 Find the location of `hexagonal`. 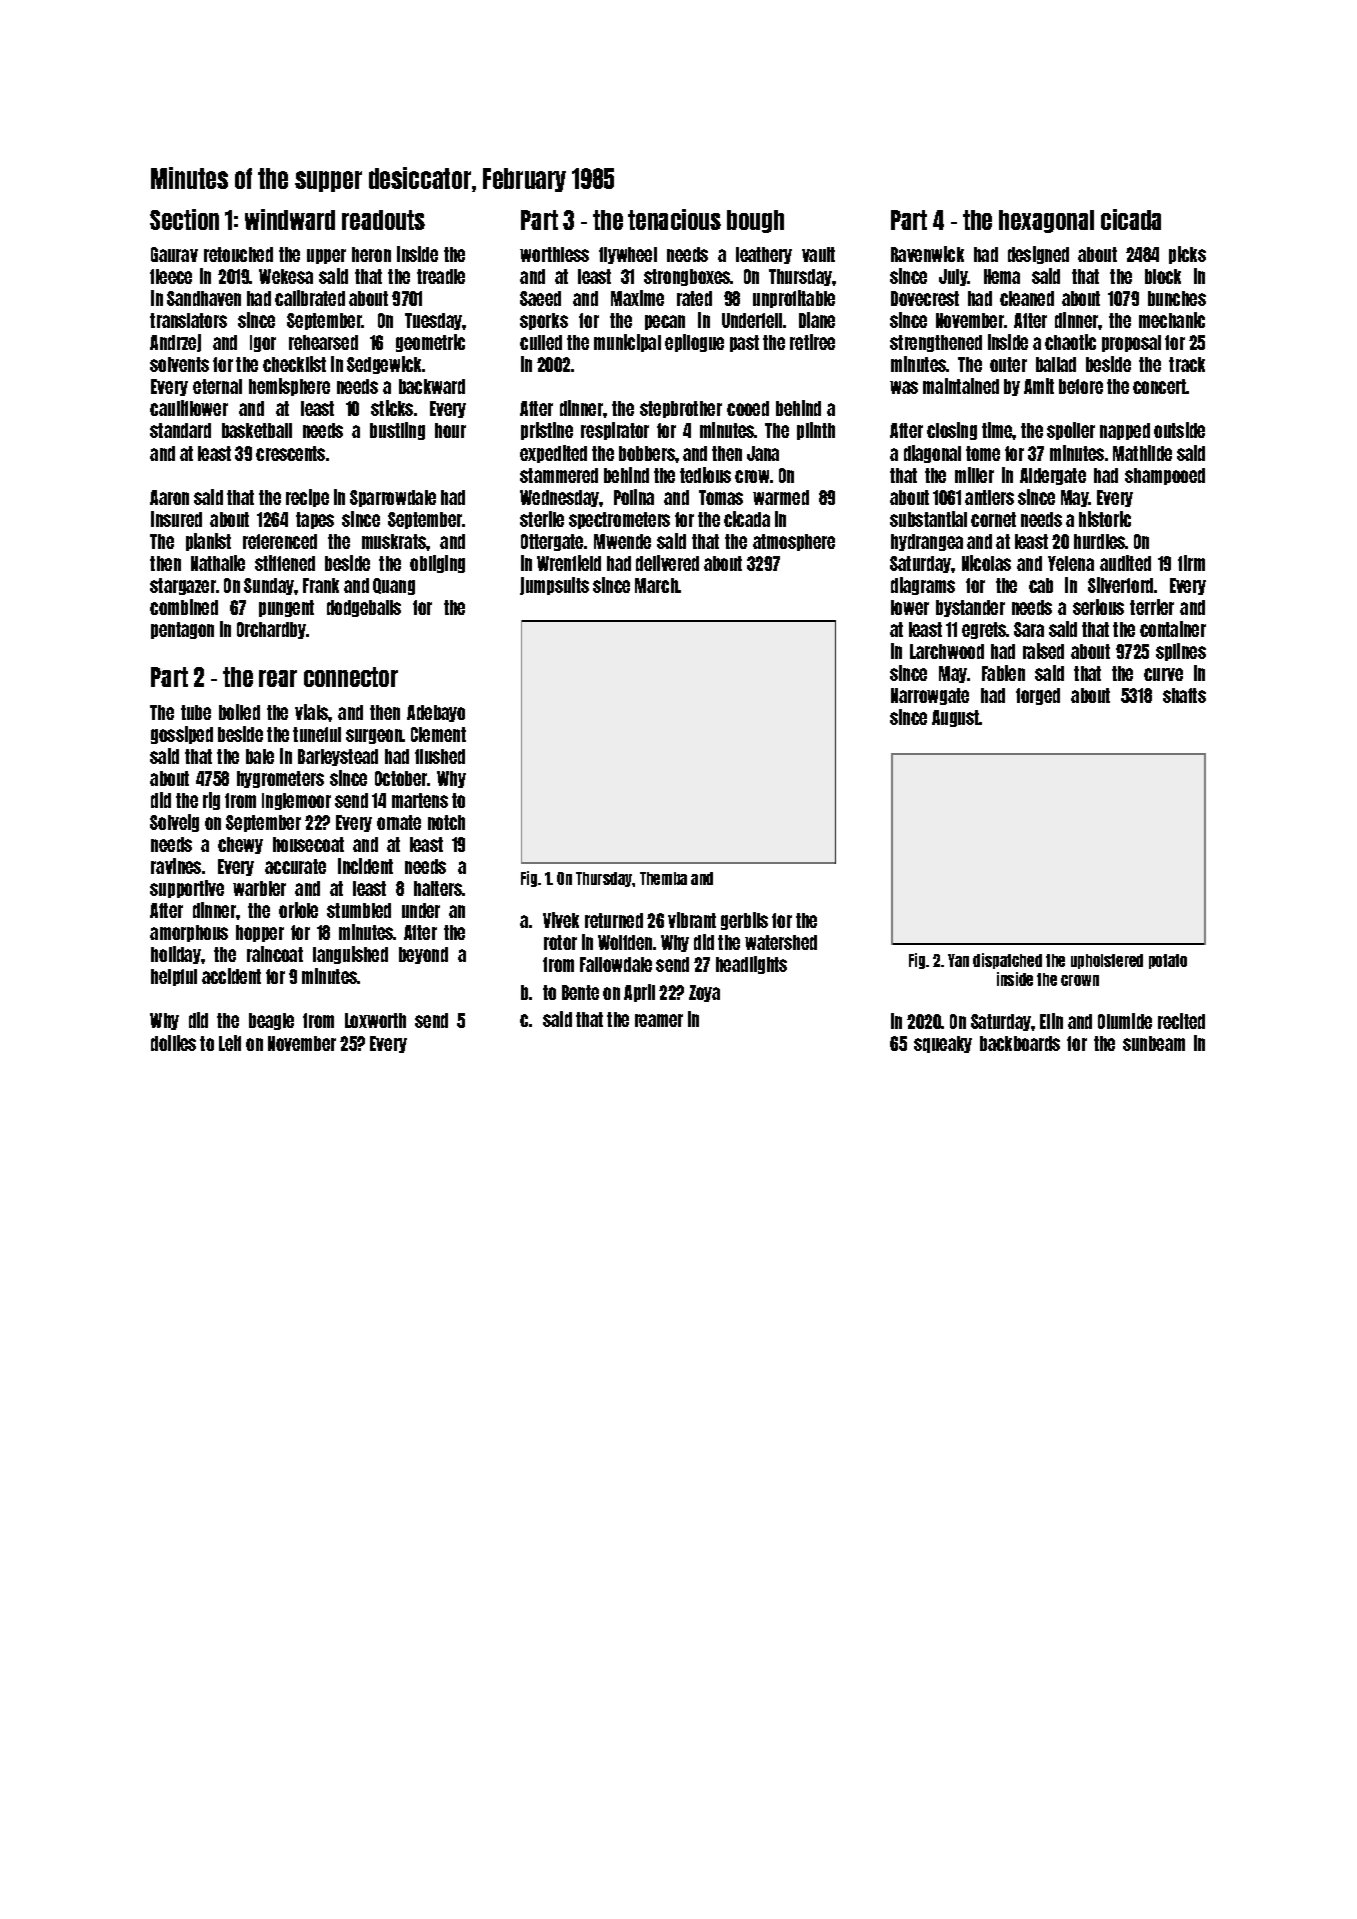

hexagonal is located at coordinates (1046, 221).
